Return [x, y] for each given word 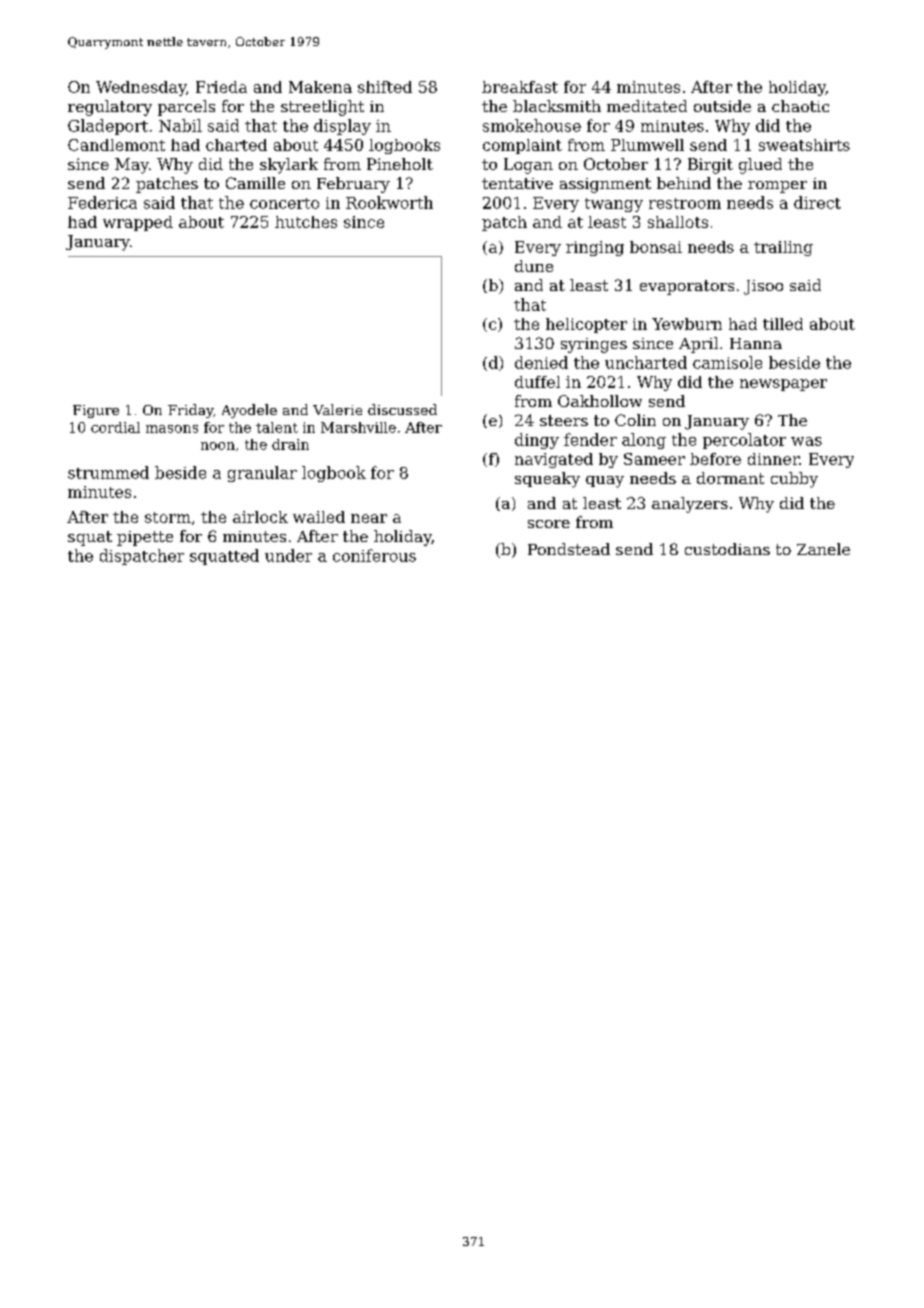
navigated [554, 460]
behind [684, 183]
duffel [537, 382]
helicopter [586, 325]
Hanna [756, 343]
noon [218, 446]
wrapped [138, 223]
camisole [727, 362]
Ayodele [249, 411]
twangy [614, 205]
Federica [102, 202]
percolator [744, 441]
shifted [385, 87]
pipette [145, 538]
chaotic [800, 106]
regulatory [110, 108]
